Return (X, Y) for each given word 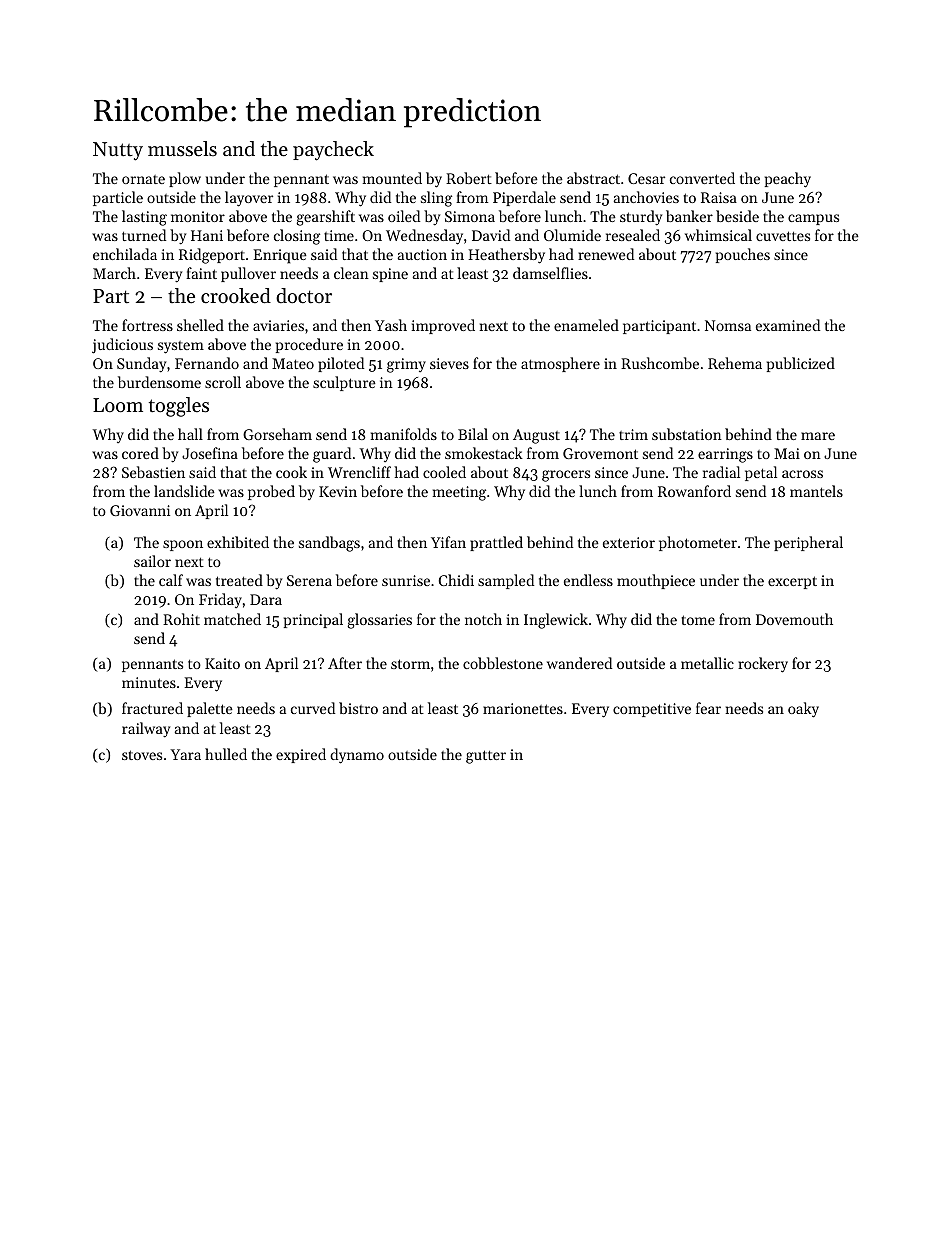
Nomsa (728, 325)
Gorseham (277, 434)
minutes (149, 682)
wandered (579, 663)
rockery (763, 665)
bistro (358, 708)
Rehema (735, 363)
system (181, 347)
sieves (449, 363)
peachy (788, 180)
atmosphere (560, 364)
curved (313, 708)
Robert (469, 178)
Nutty (118, 151)
